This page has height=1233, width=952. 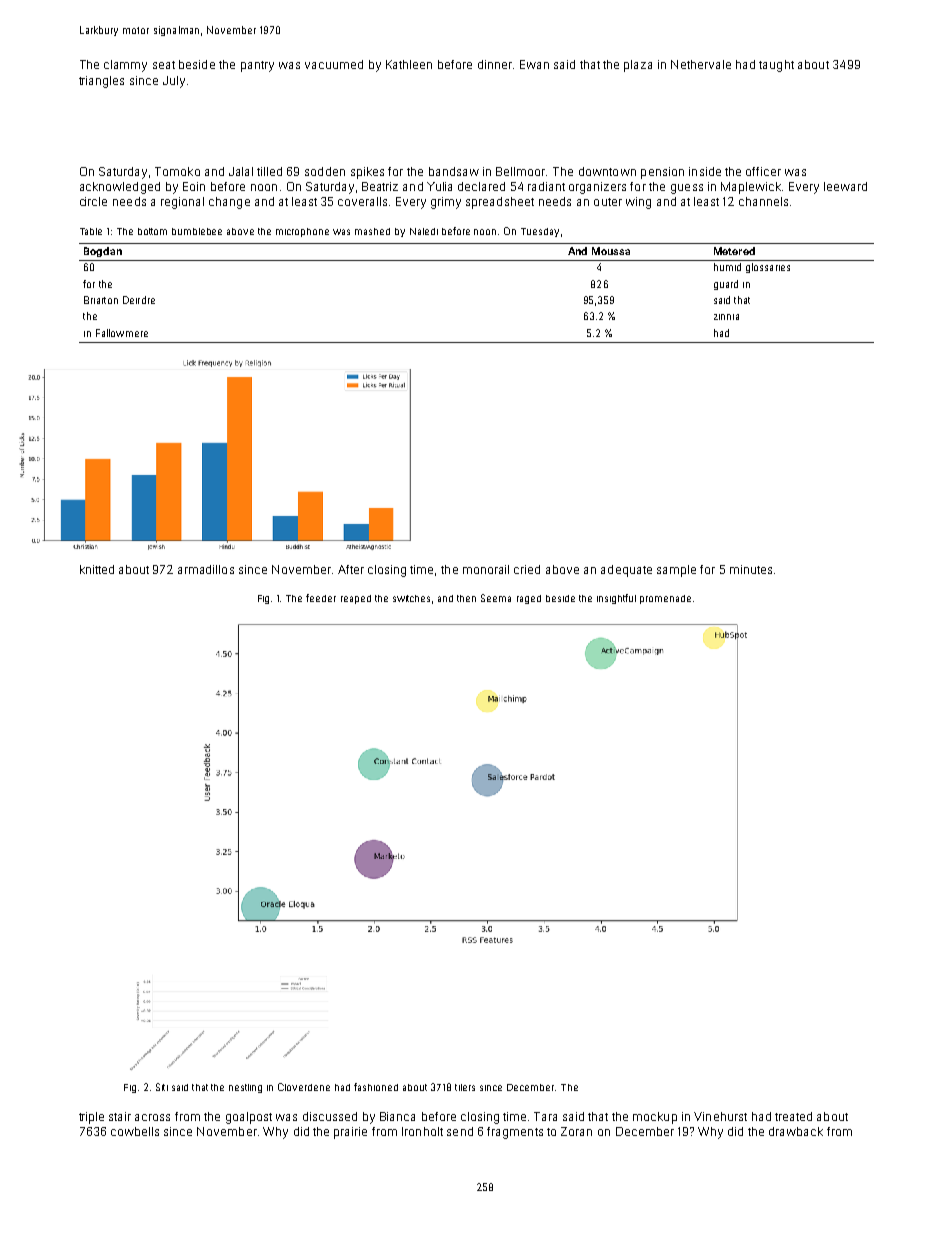 What do you see at coordinates (97, 569) in the page?
I see `knitted` at bounding box center [97, 569].
